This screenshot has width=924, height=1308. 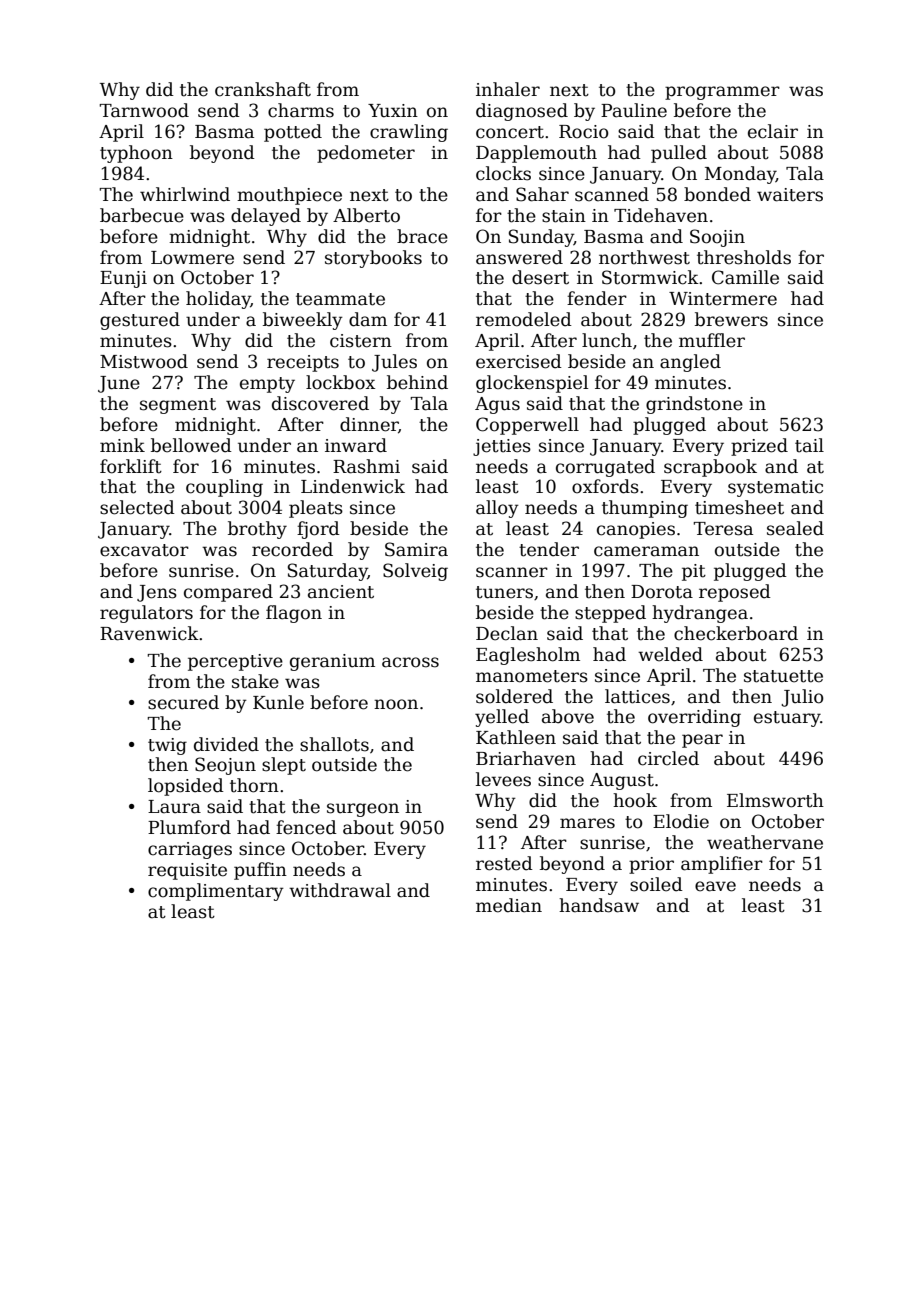 I want to click on charms, so click(x=301, y=110).
